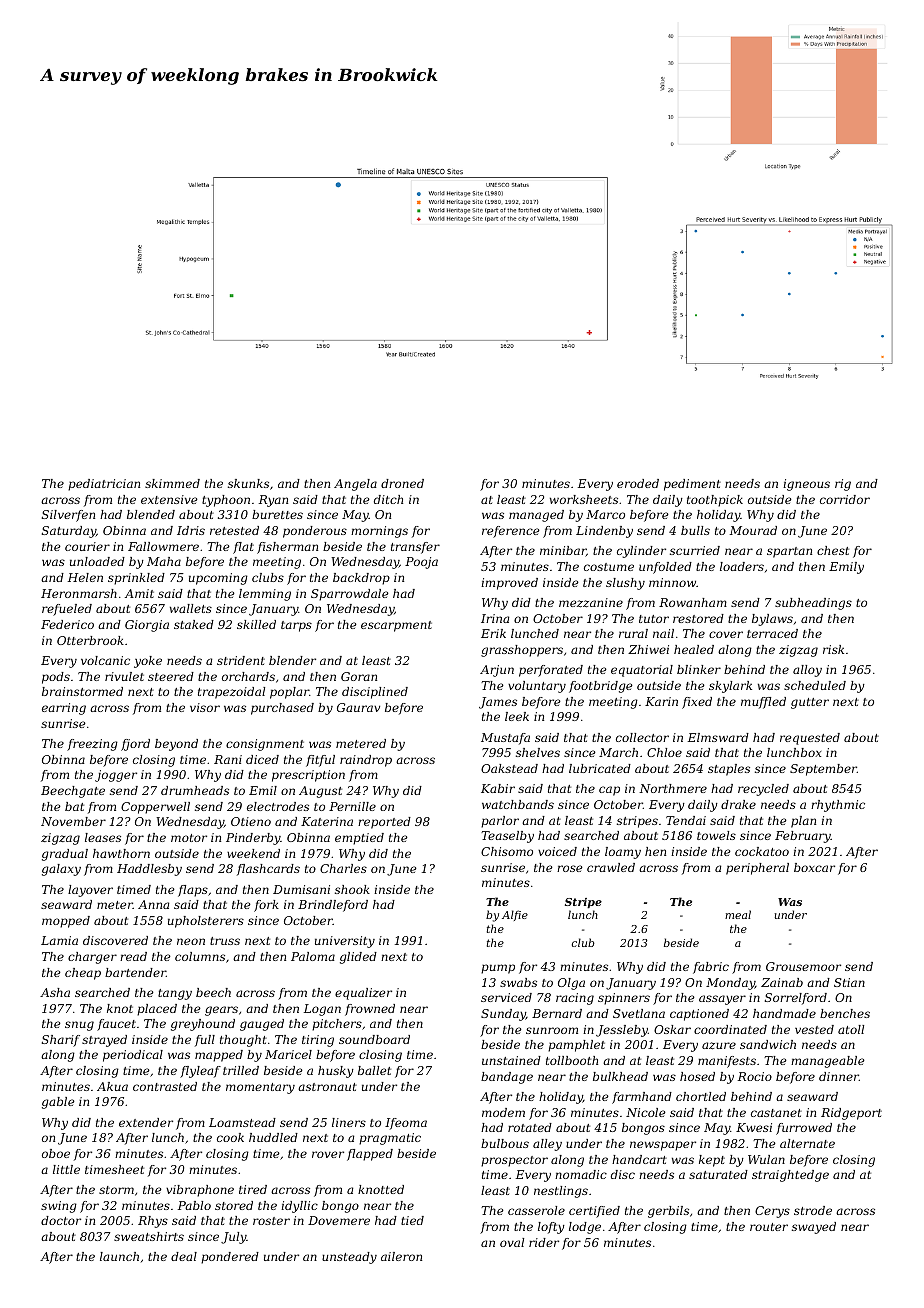  I want to click on farmhand, so click(642, 1098).
